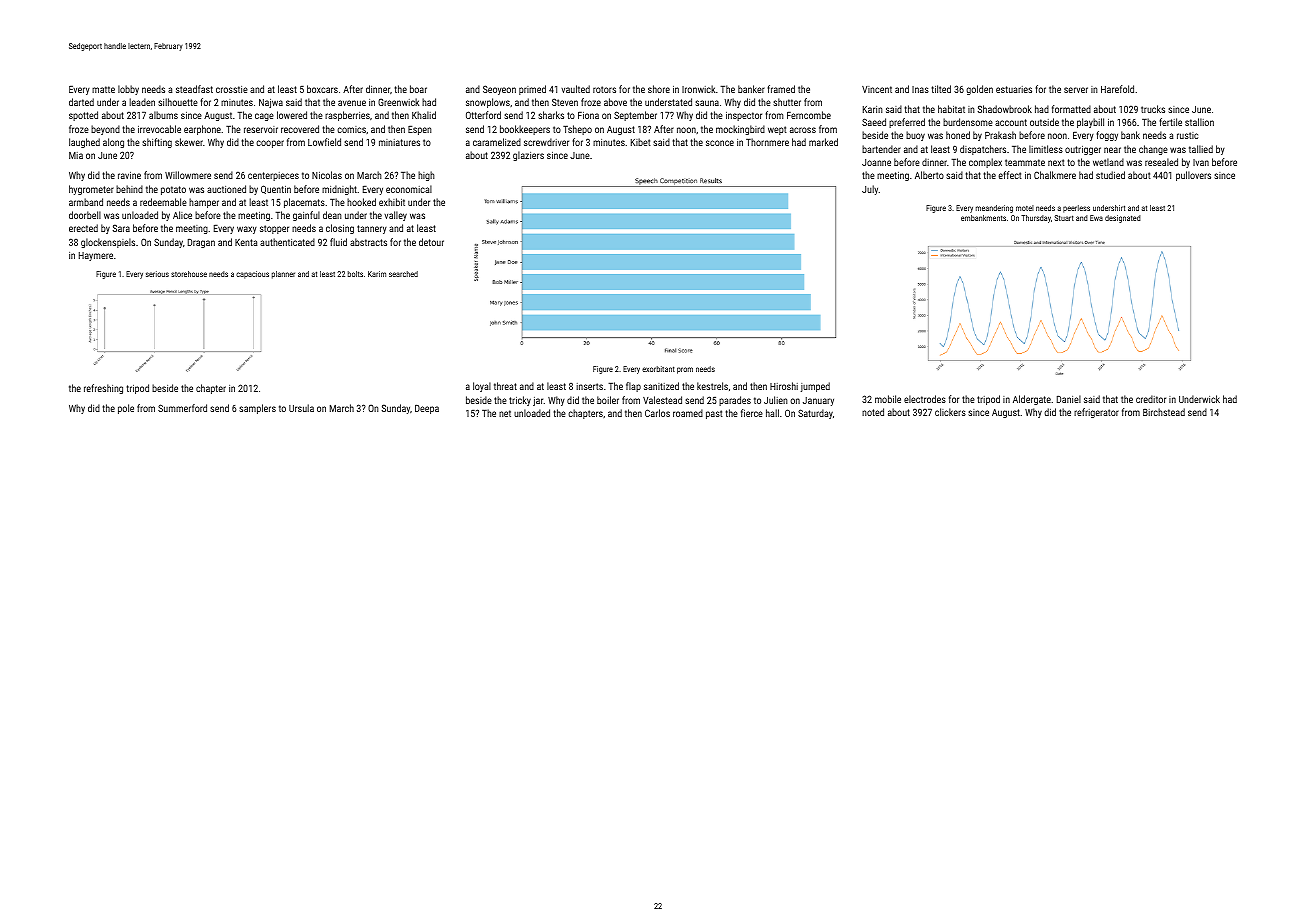 The width and height of the image is (1308, 924). I want to click on net, so click(505, 413).
